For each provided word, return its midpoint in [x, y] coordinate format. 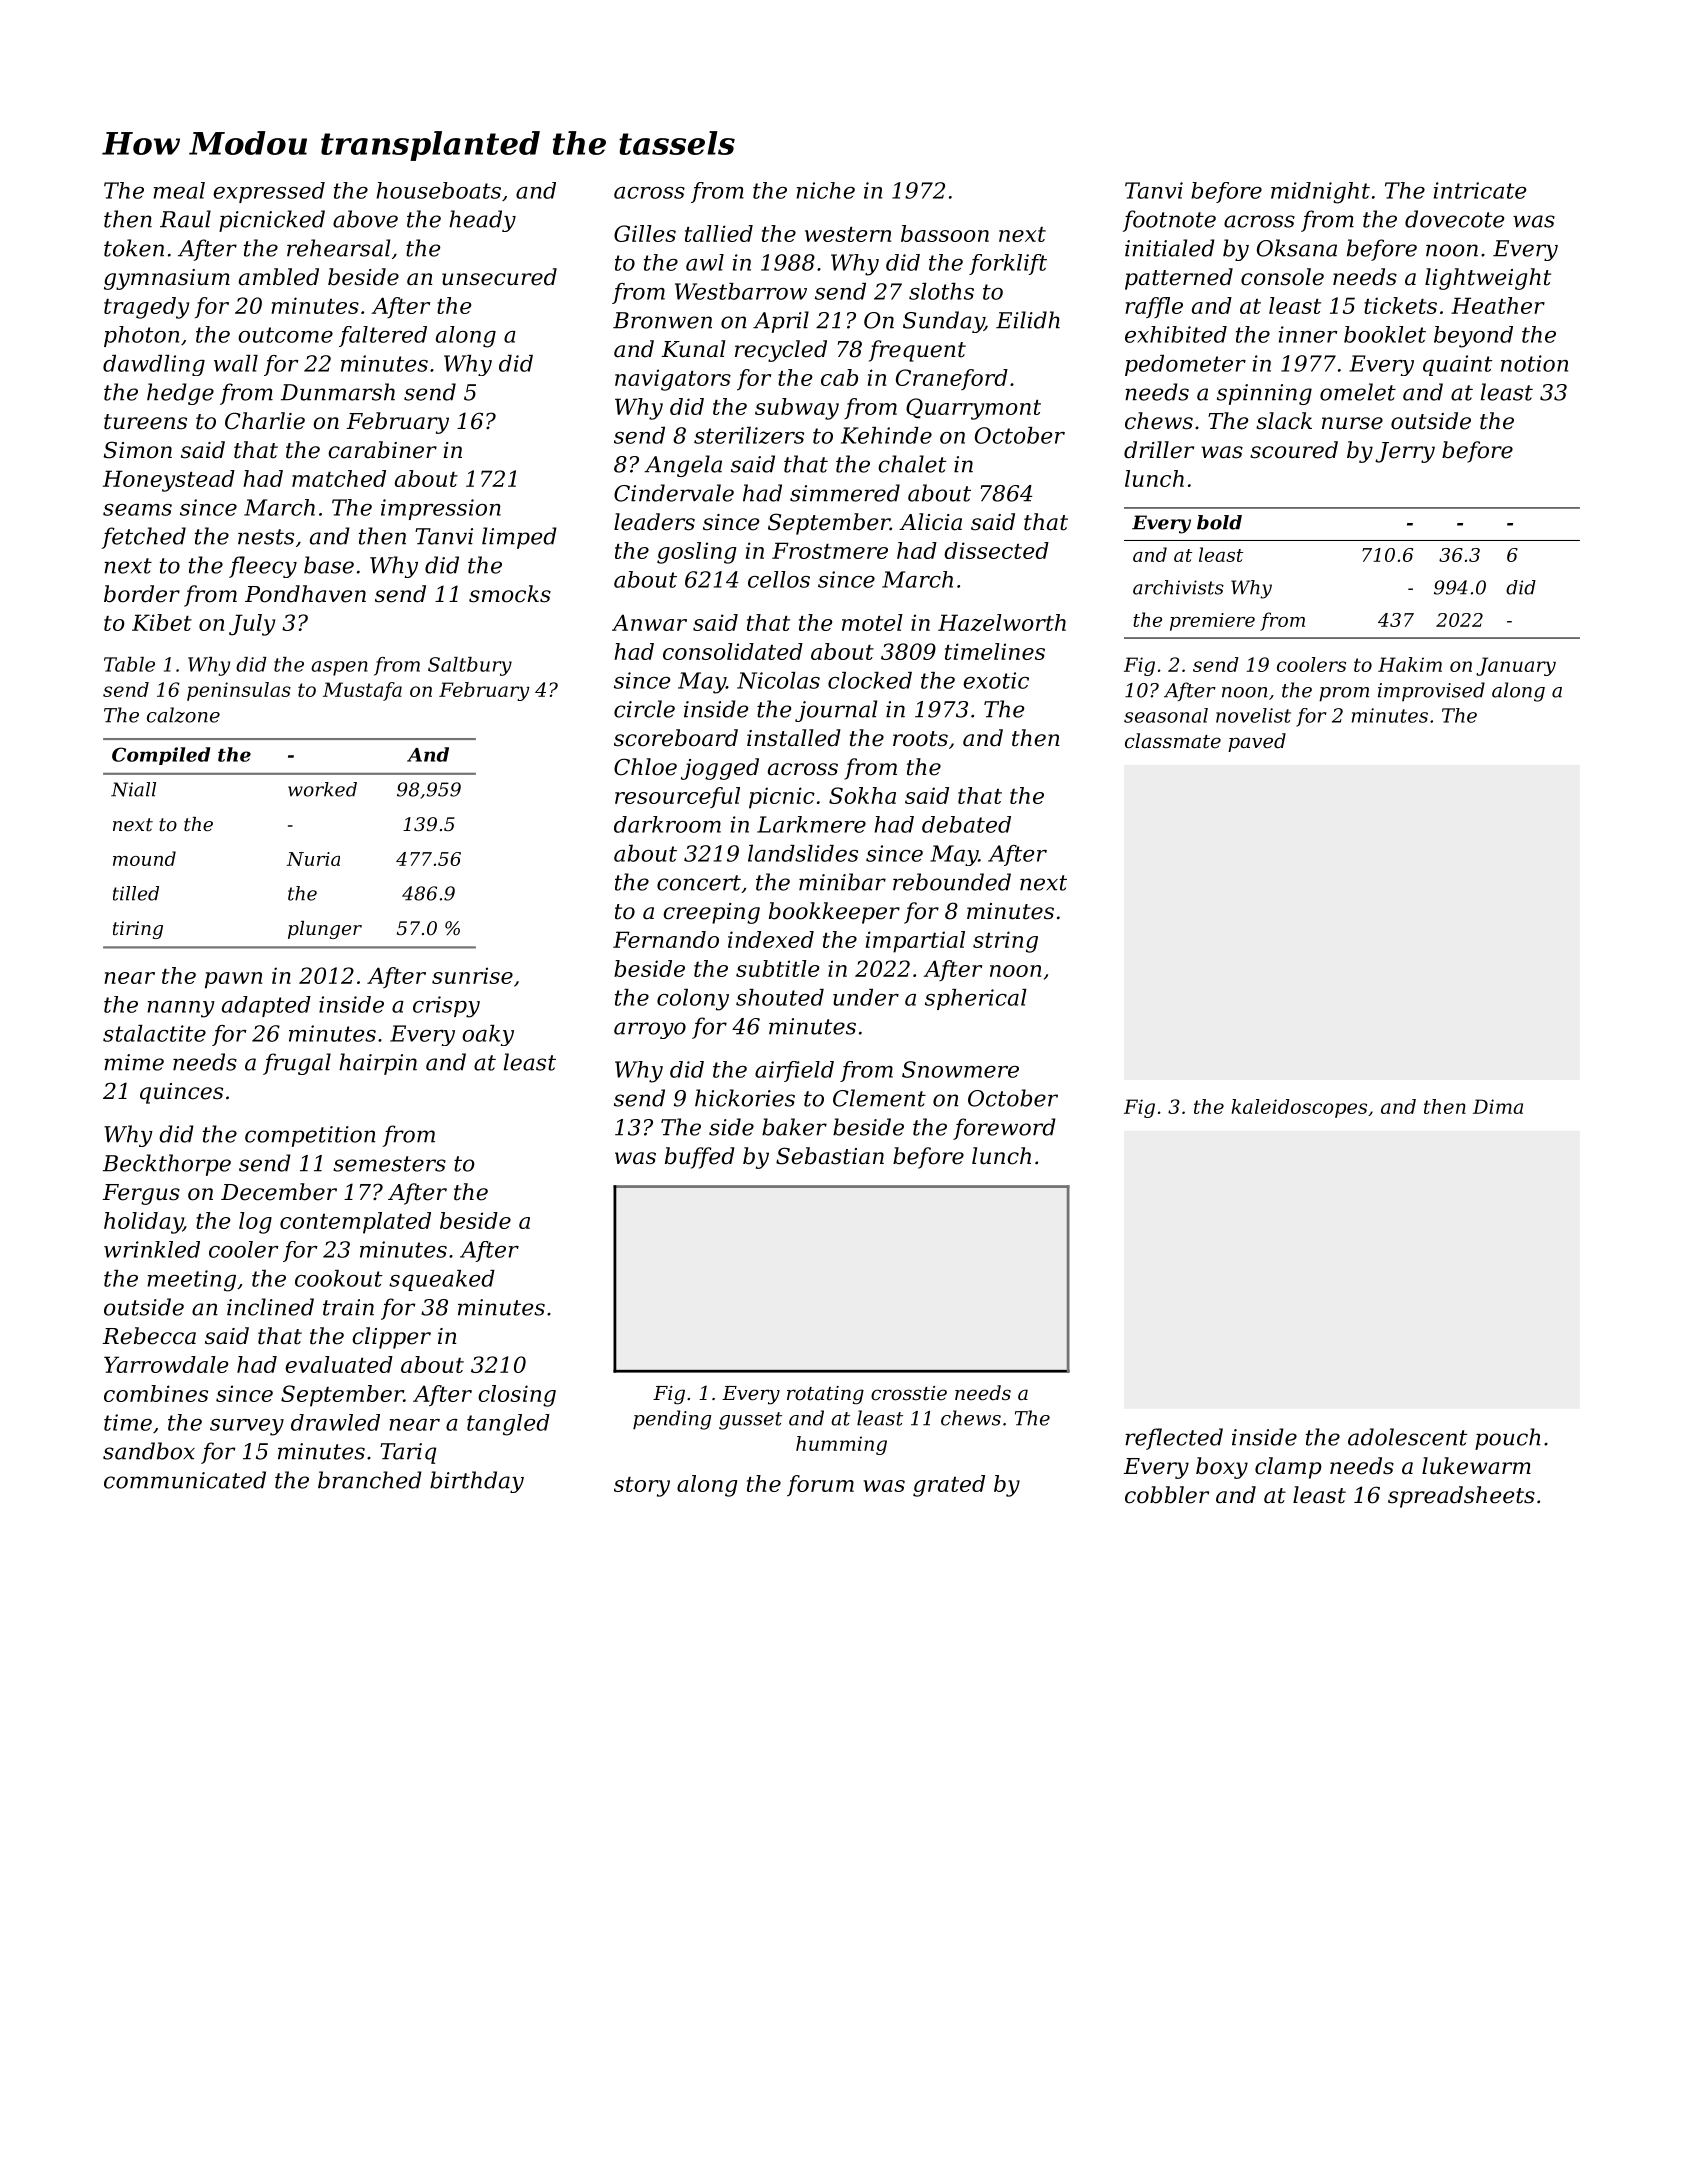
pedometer [1185, 365]
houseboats [439, 190]
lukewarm [1476, 1466]
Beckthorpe [167, 1165]
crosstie [909, 1393]
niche [825, 190]
